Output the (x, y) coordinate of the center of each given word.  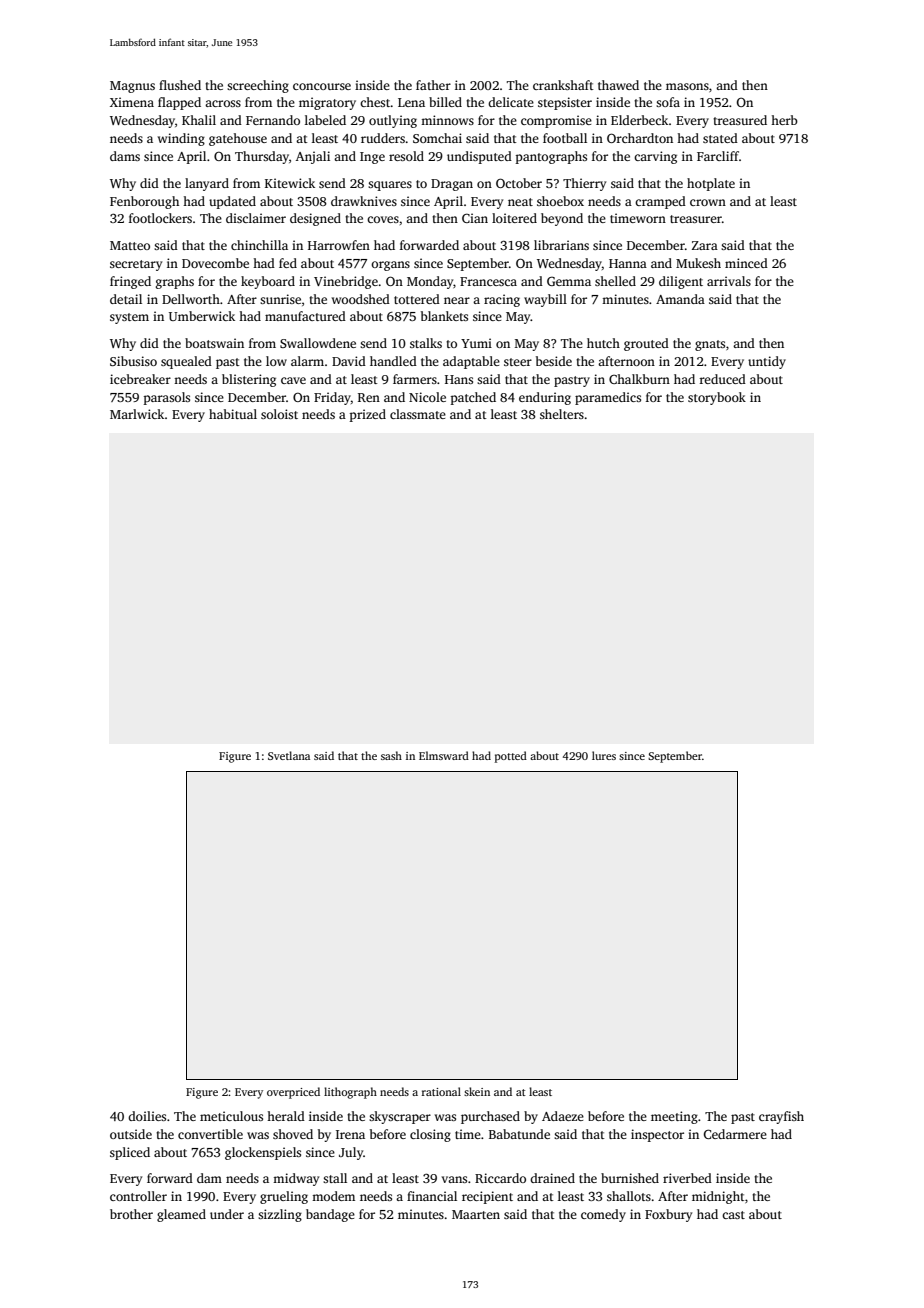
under (227, 1214)
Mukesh (698, 263)
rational (441, 1091)
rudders (383, 138)
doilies (147, 1116)
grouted (646, 344)
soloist (279, 414)
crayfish (781, 1117)
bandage (330, 1215)
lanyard (207, 184)
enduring (545, 398)
